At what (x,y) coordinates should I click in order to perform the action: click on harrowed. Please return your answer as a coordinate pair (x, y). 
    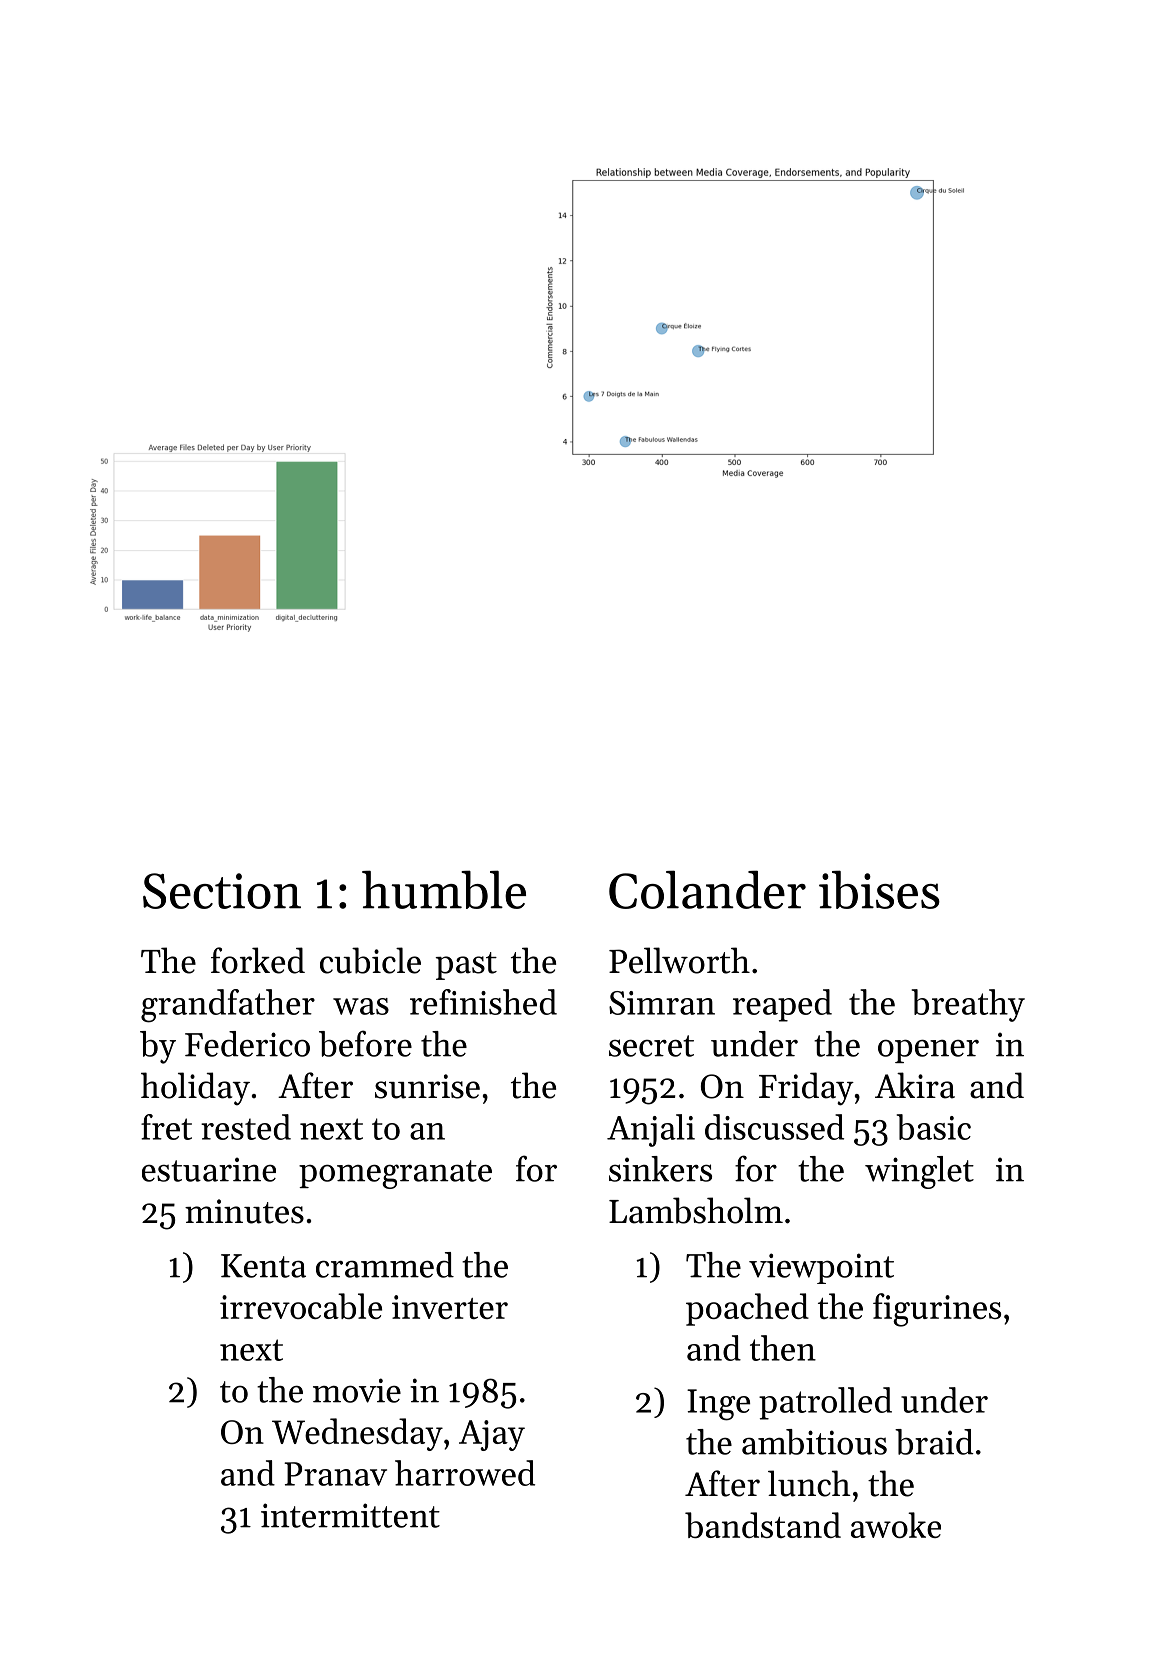
    Looking at the image, I should click on (465, 1473).
